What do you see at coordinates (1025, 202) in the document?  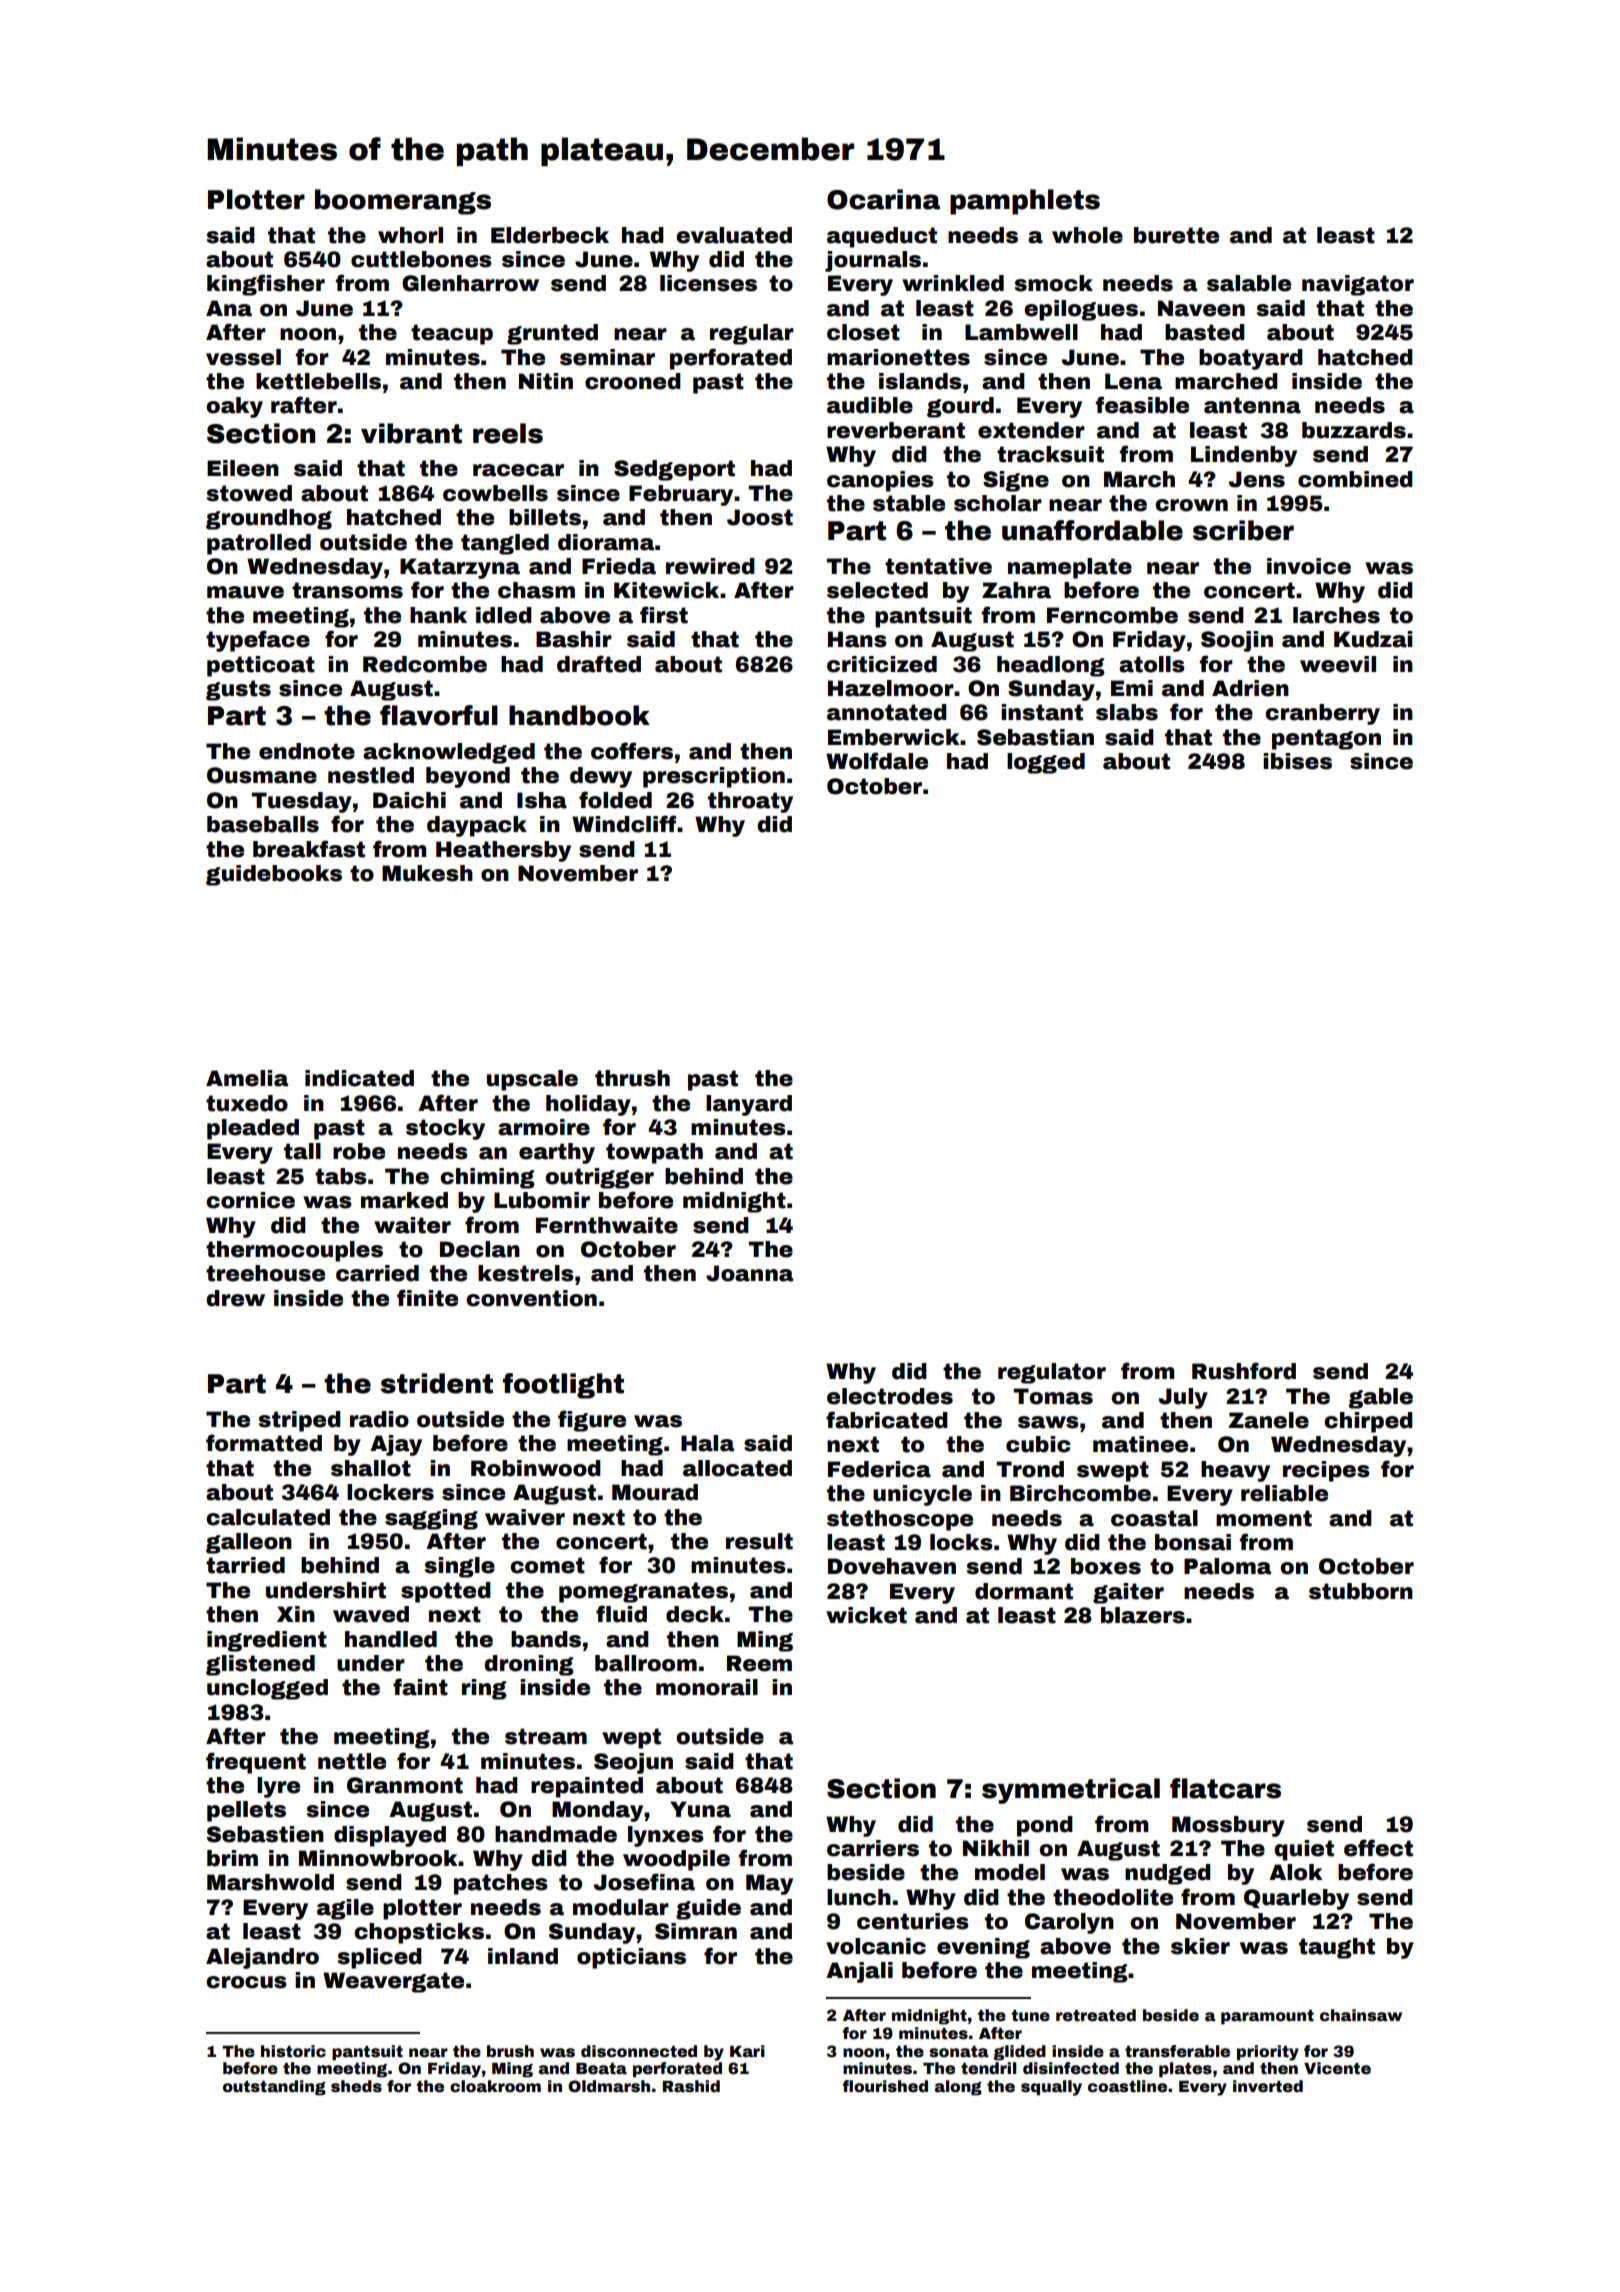 I see `pamphlets` at bounding box center [1025, 202].
